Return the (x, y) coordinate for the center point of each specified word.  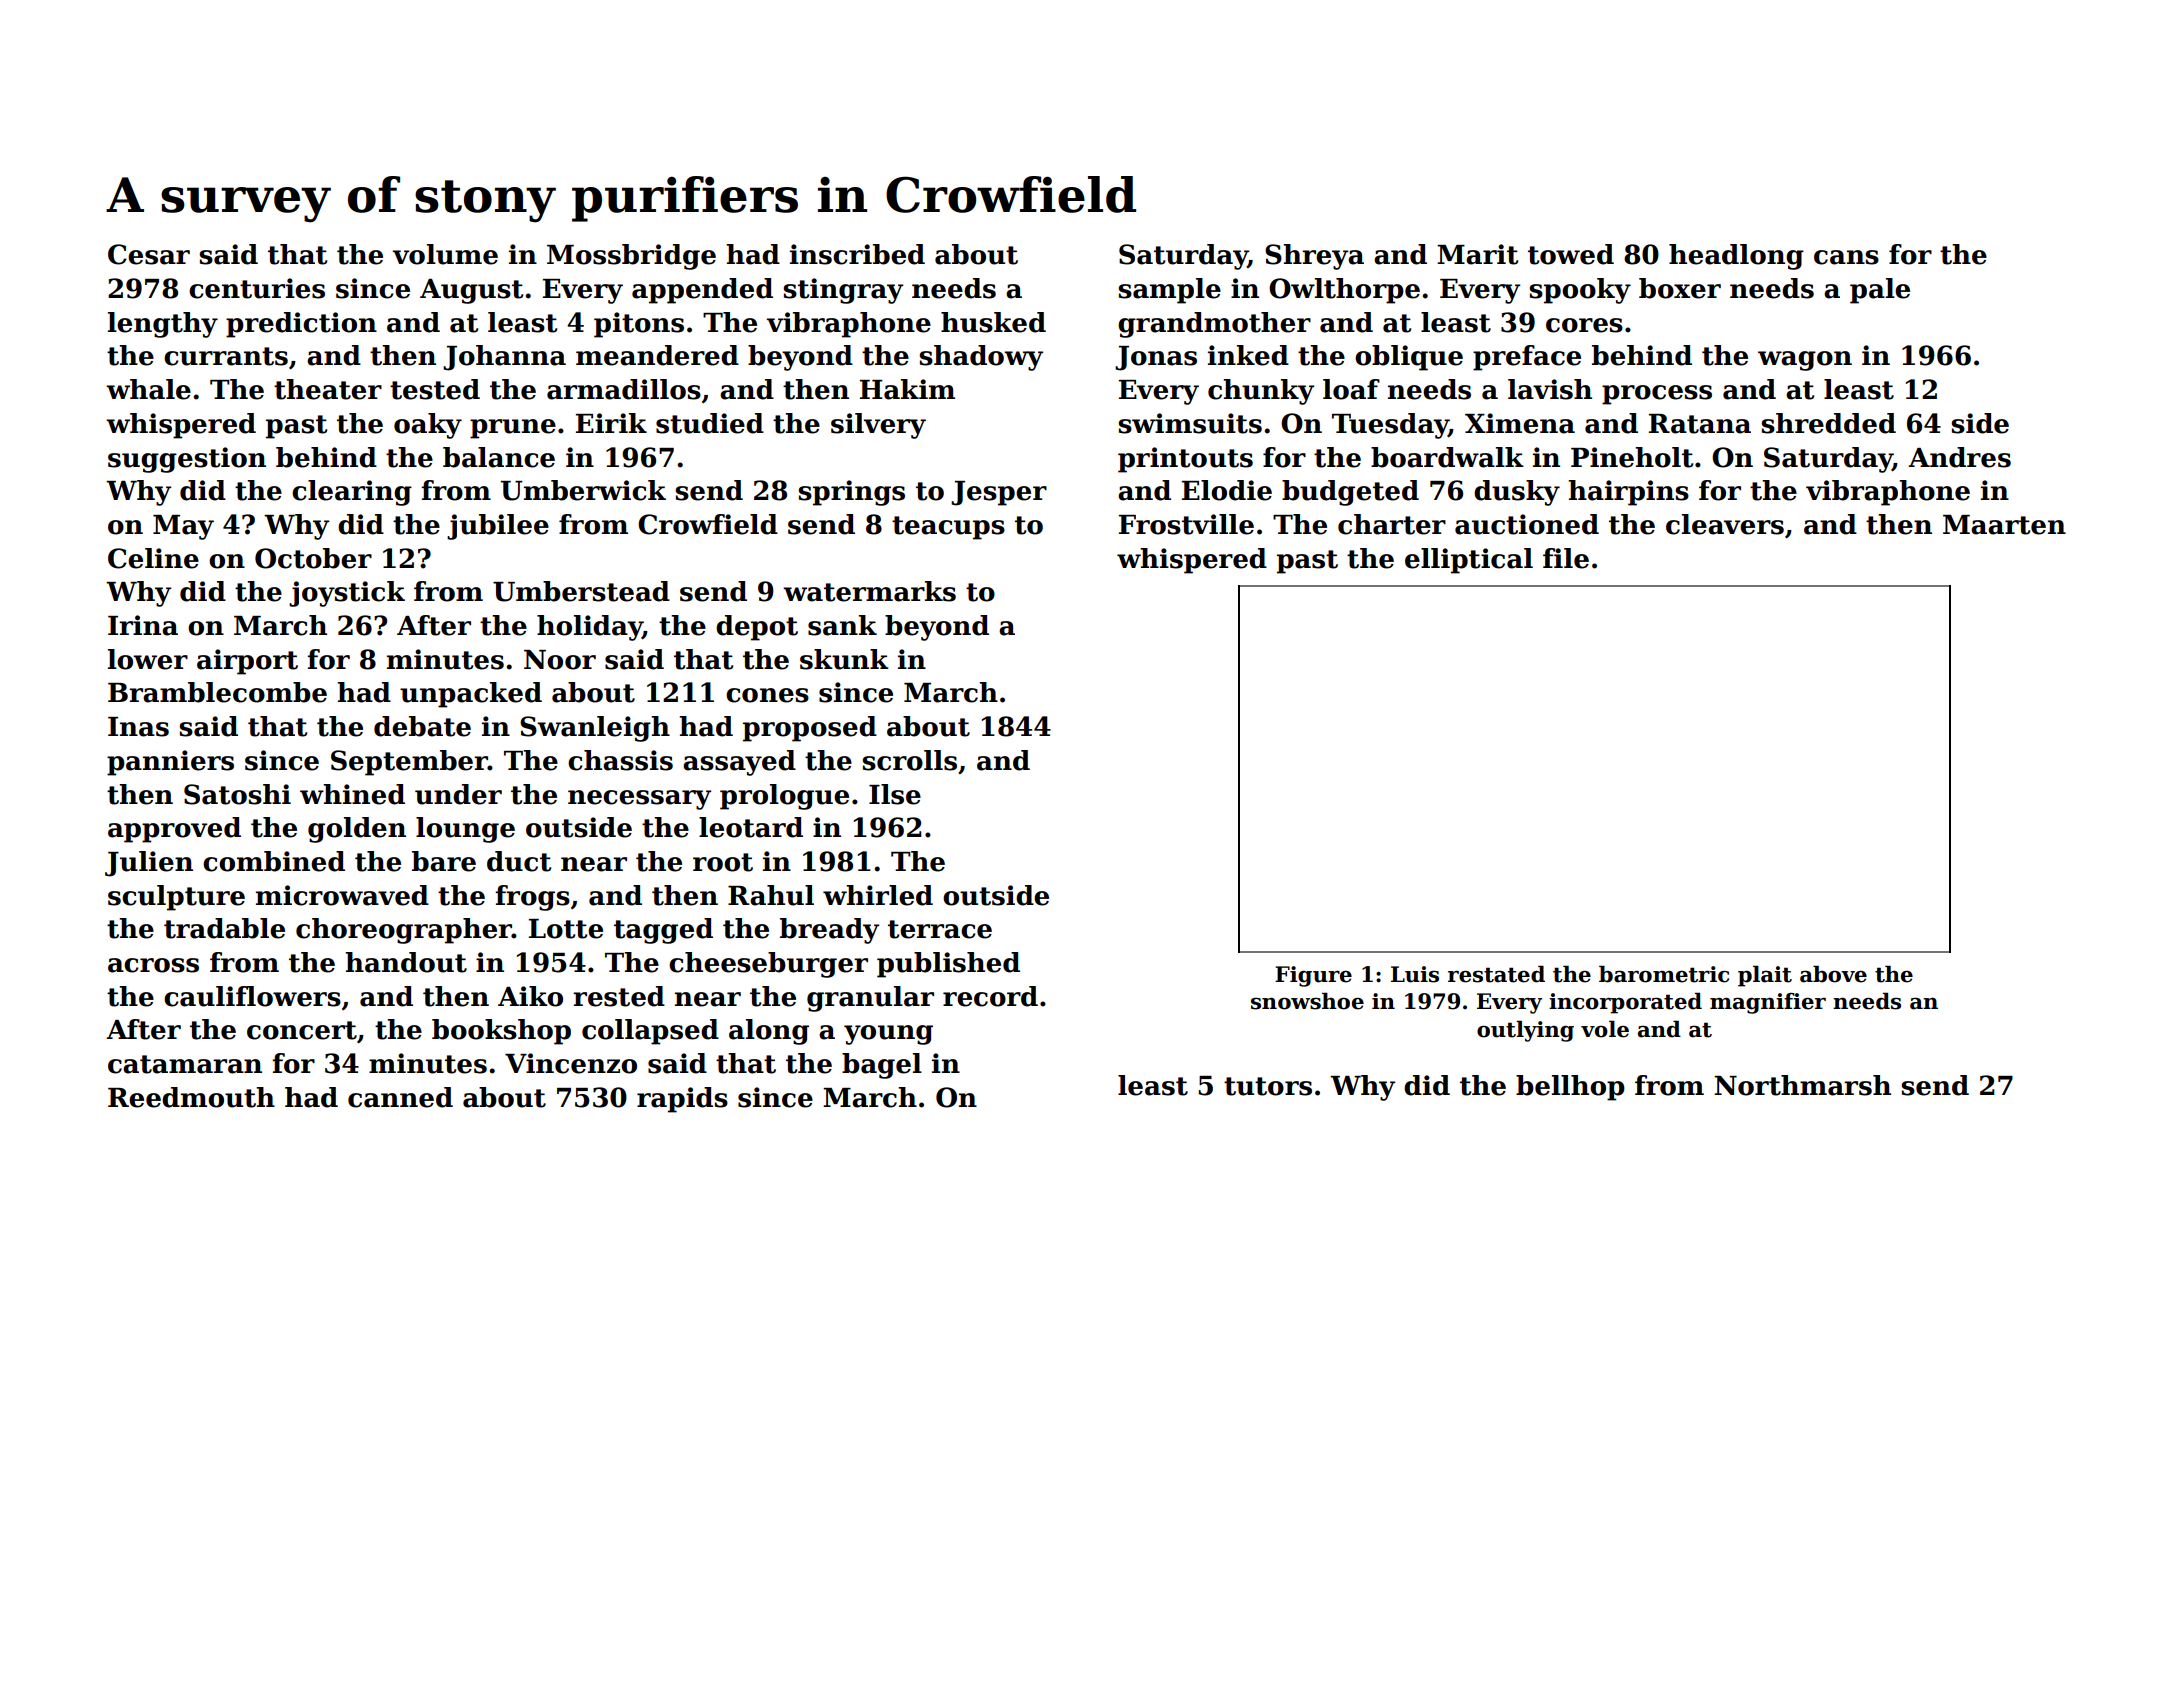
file (1566, 558)
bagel (882, 1066)
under (458, 794)
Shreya (1314, 257)
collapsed (650, 1032)
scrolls (909, 760)
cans (1846, 257)
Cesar (149, 254)
